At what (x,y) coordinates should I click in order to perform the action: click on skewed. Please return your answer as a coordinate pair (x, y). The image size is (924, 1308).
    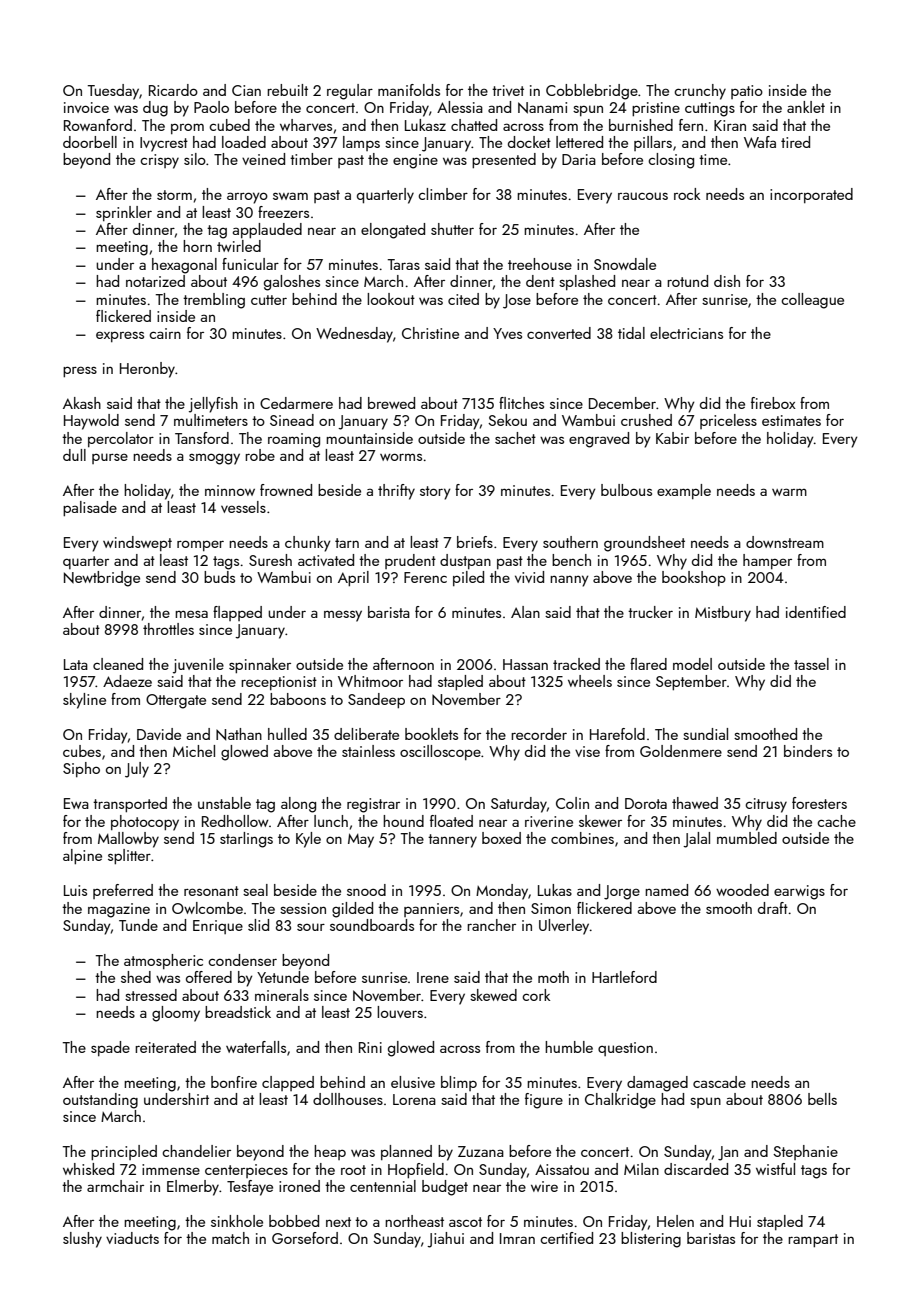
    Looking at the image, I should click on (493, 995).
